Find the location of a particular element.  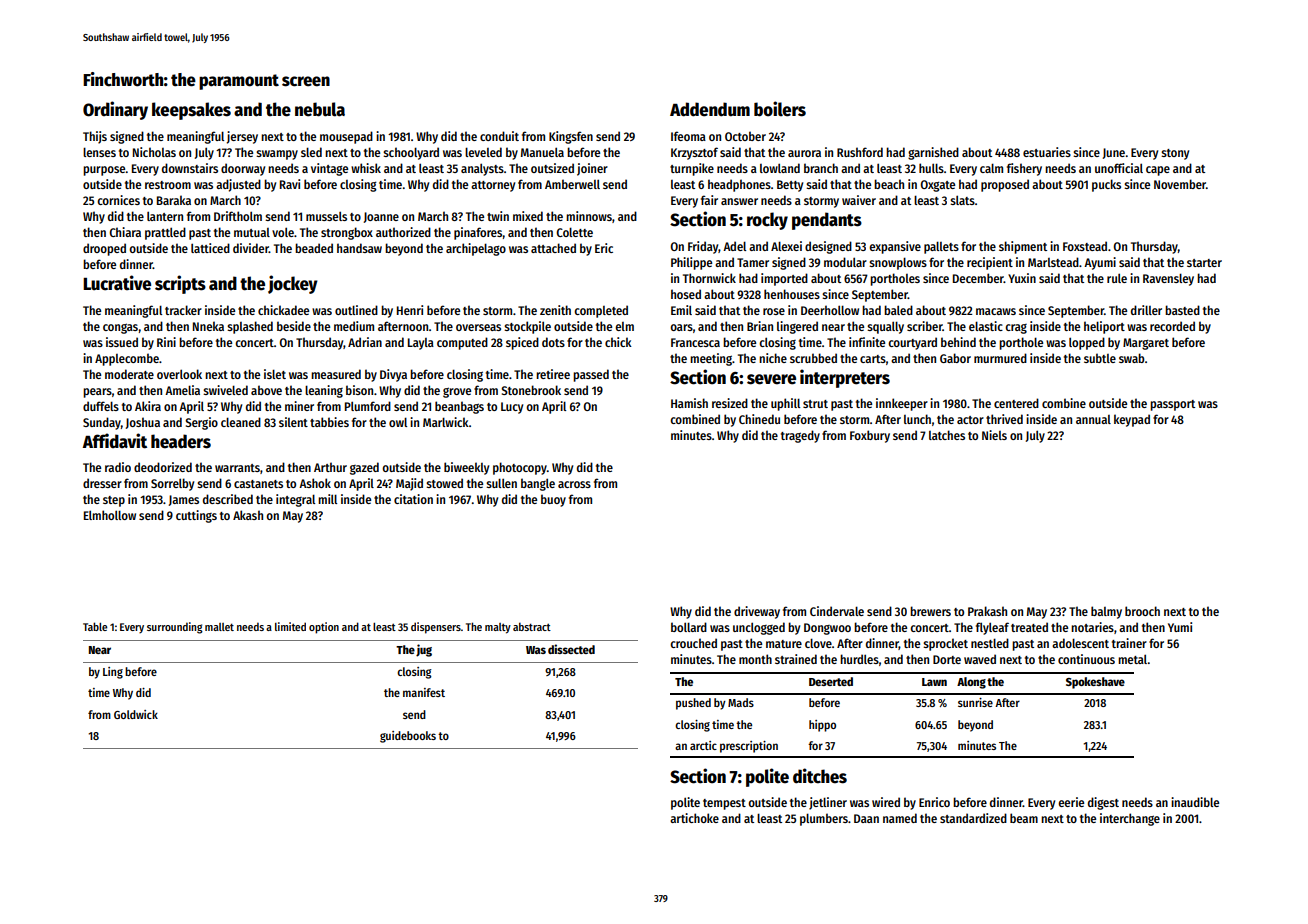

mousepad is located at coordinates (346, 137).
